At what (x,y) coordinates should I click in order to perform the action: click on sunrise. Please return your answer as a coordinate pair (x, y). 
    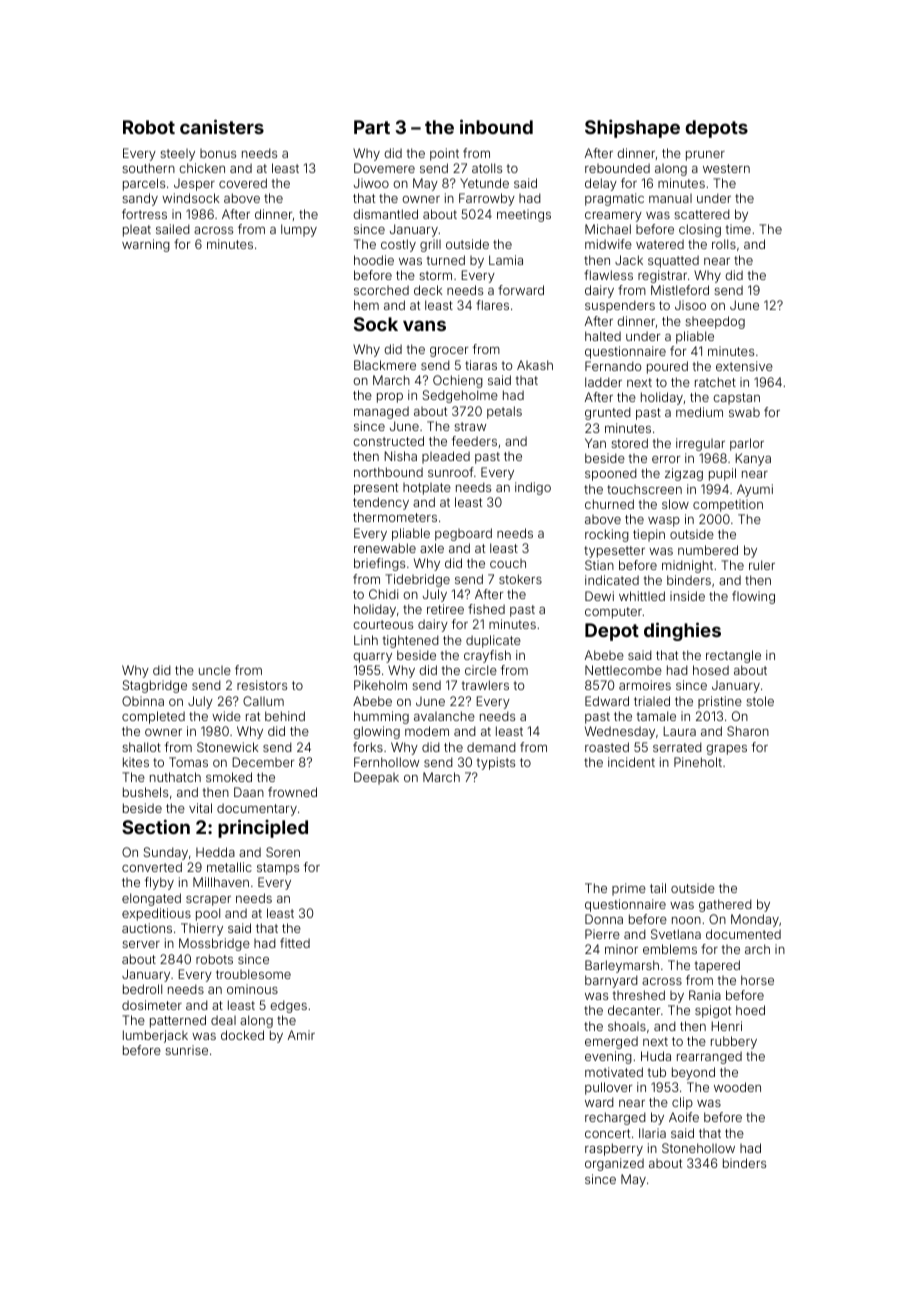
    Looking at the image, I should click on (186, 1050).
